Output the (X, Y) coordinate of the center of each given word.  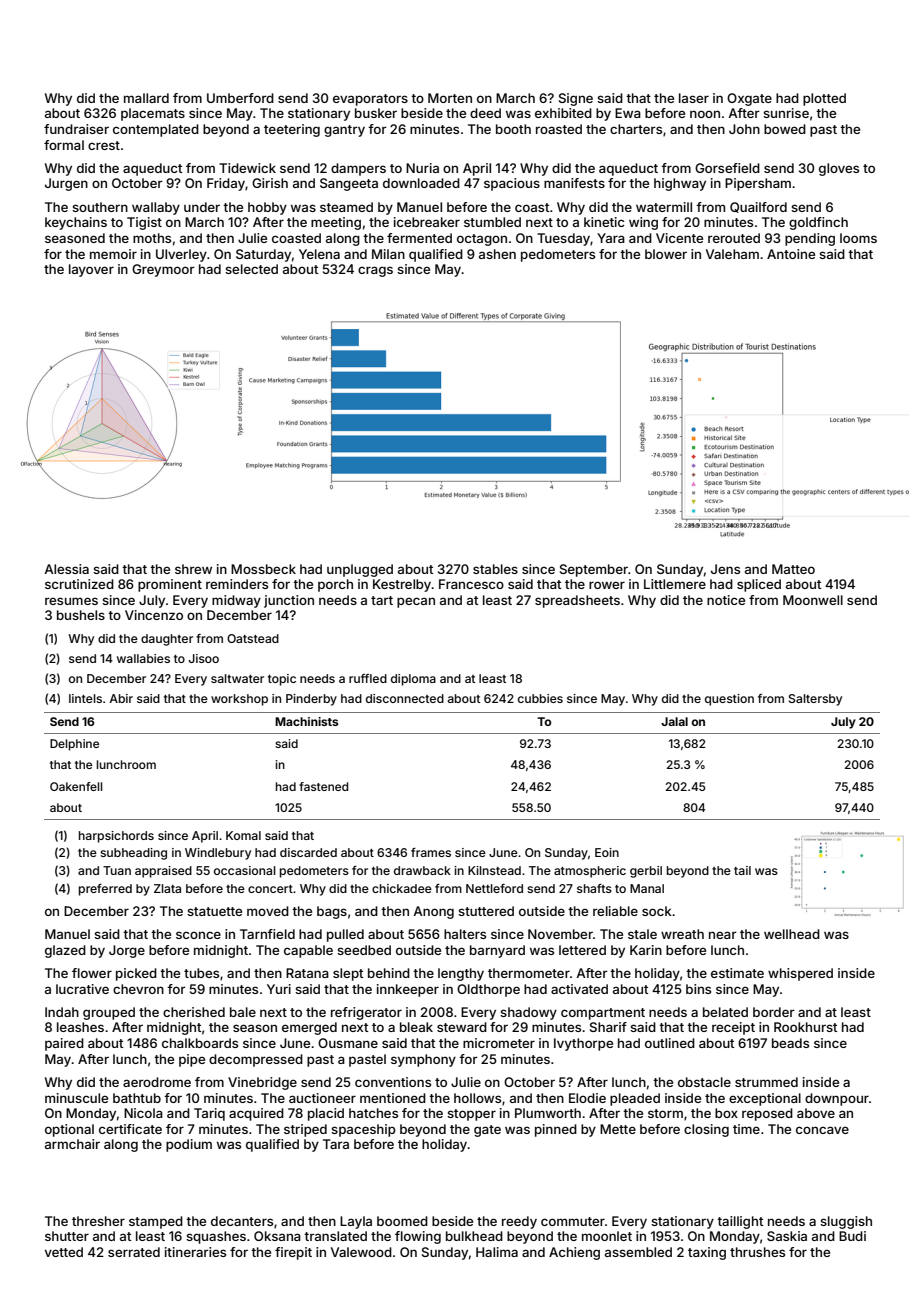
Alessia (66, 569)
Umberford (240, 98)
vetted (64, 1252)
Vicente (679, 238)
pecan (416, 602)
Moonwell (813, 600)
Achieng (574, 1253)
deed (485, 113)
